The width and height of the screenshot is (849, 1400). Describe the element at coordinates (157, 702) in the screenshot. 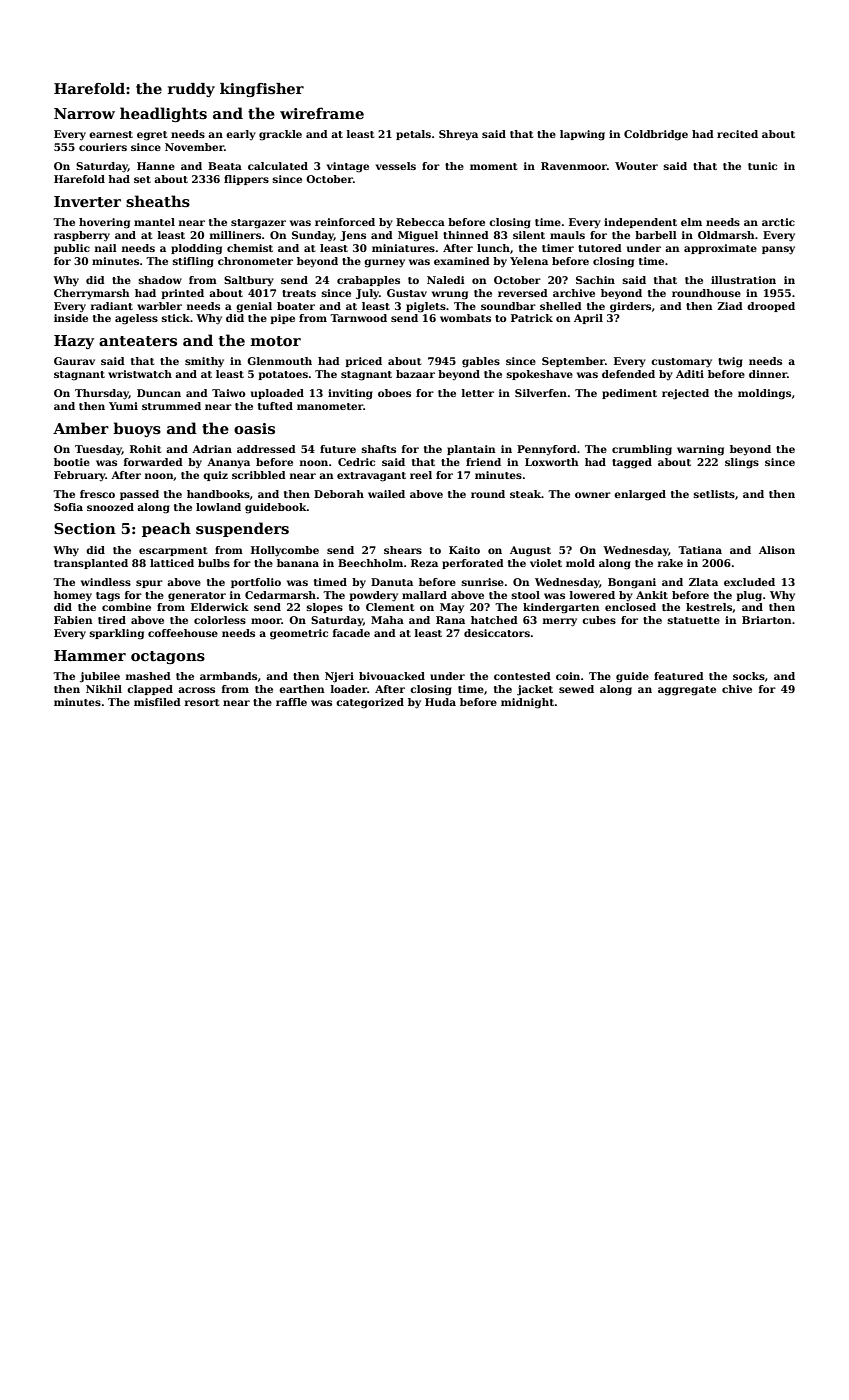

I see `misfiled` at that location.
